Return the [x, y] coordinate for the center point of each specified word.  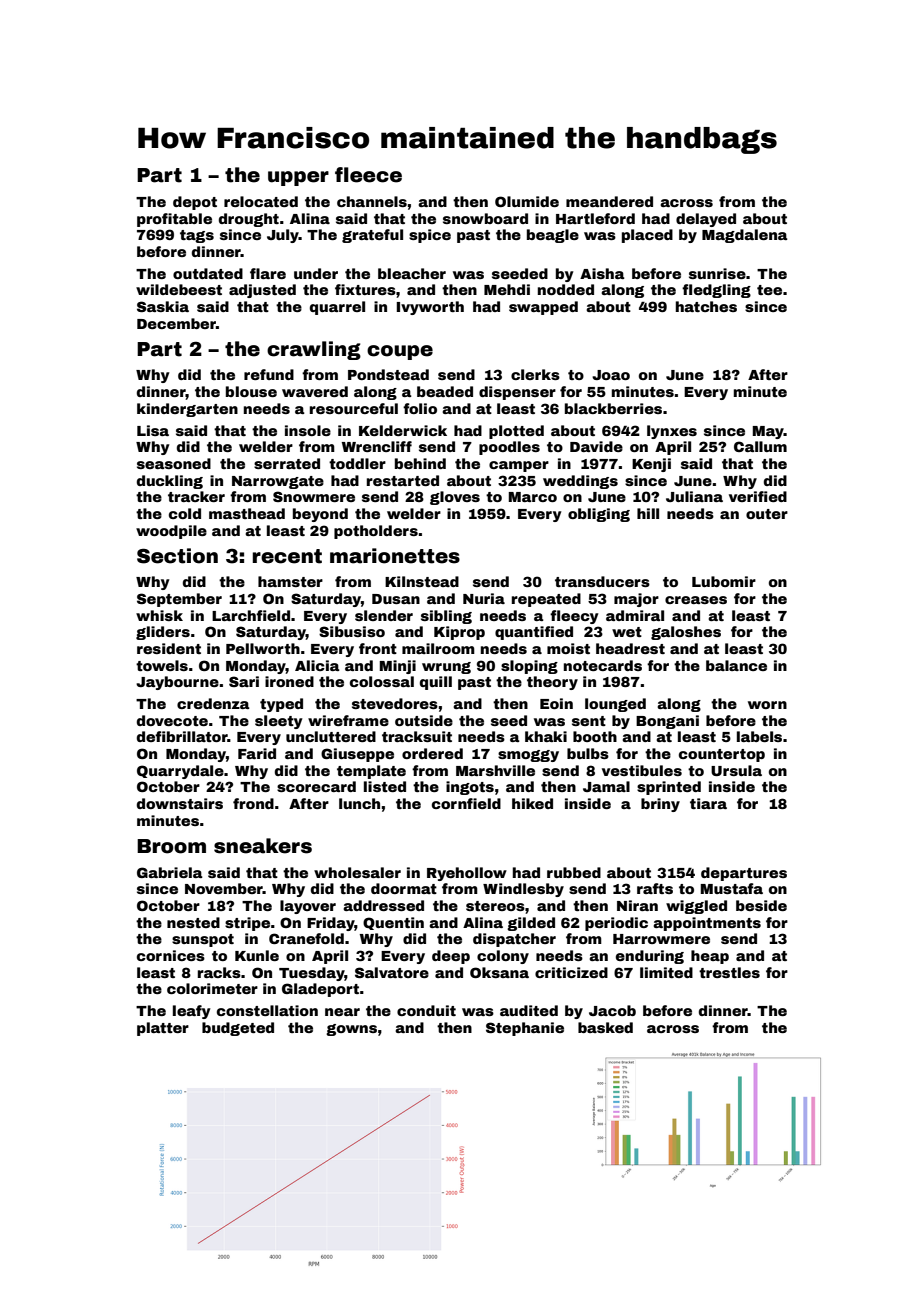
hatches [706, 306]
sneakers [263, 846]
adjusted [262, 291]
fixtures [365, 289]
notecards [603, 665]
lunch [359, 803]
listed [385, 786]
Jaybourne [177, 683]
